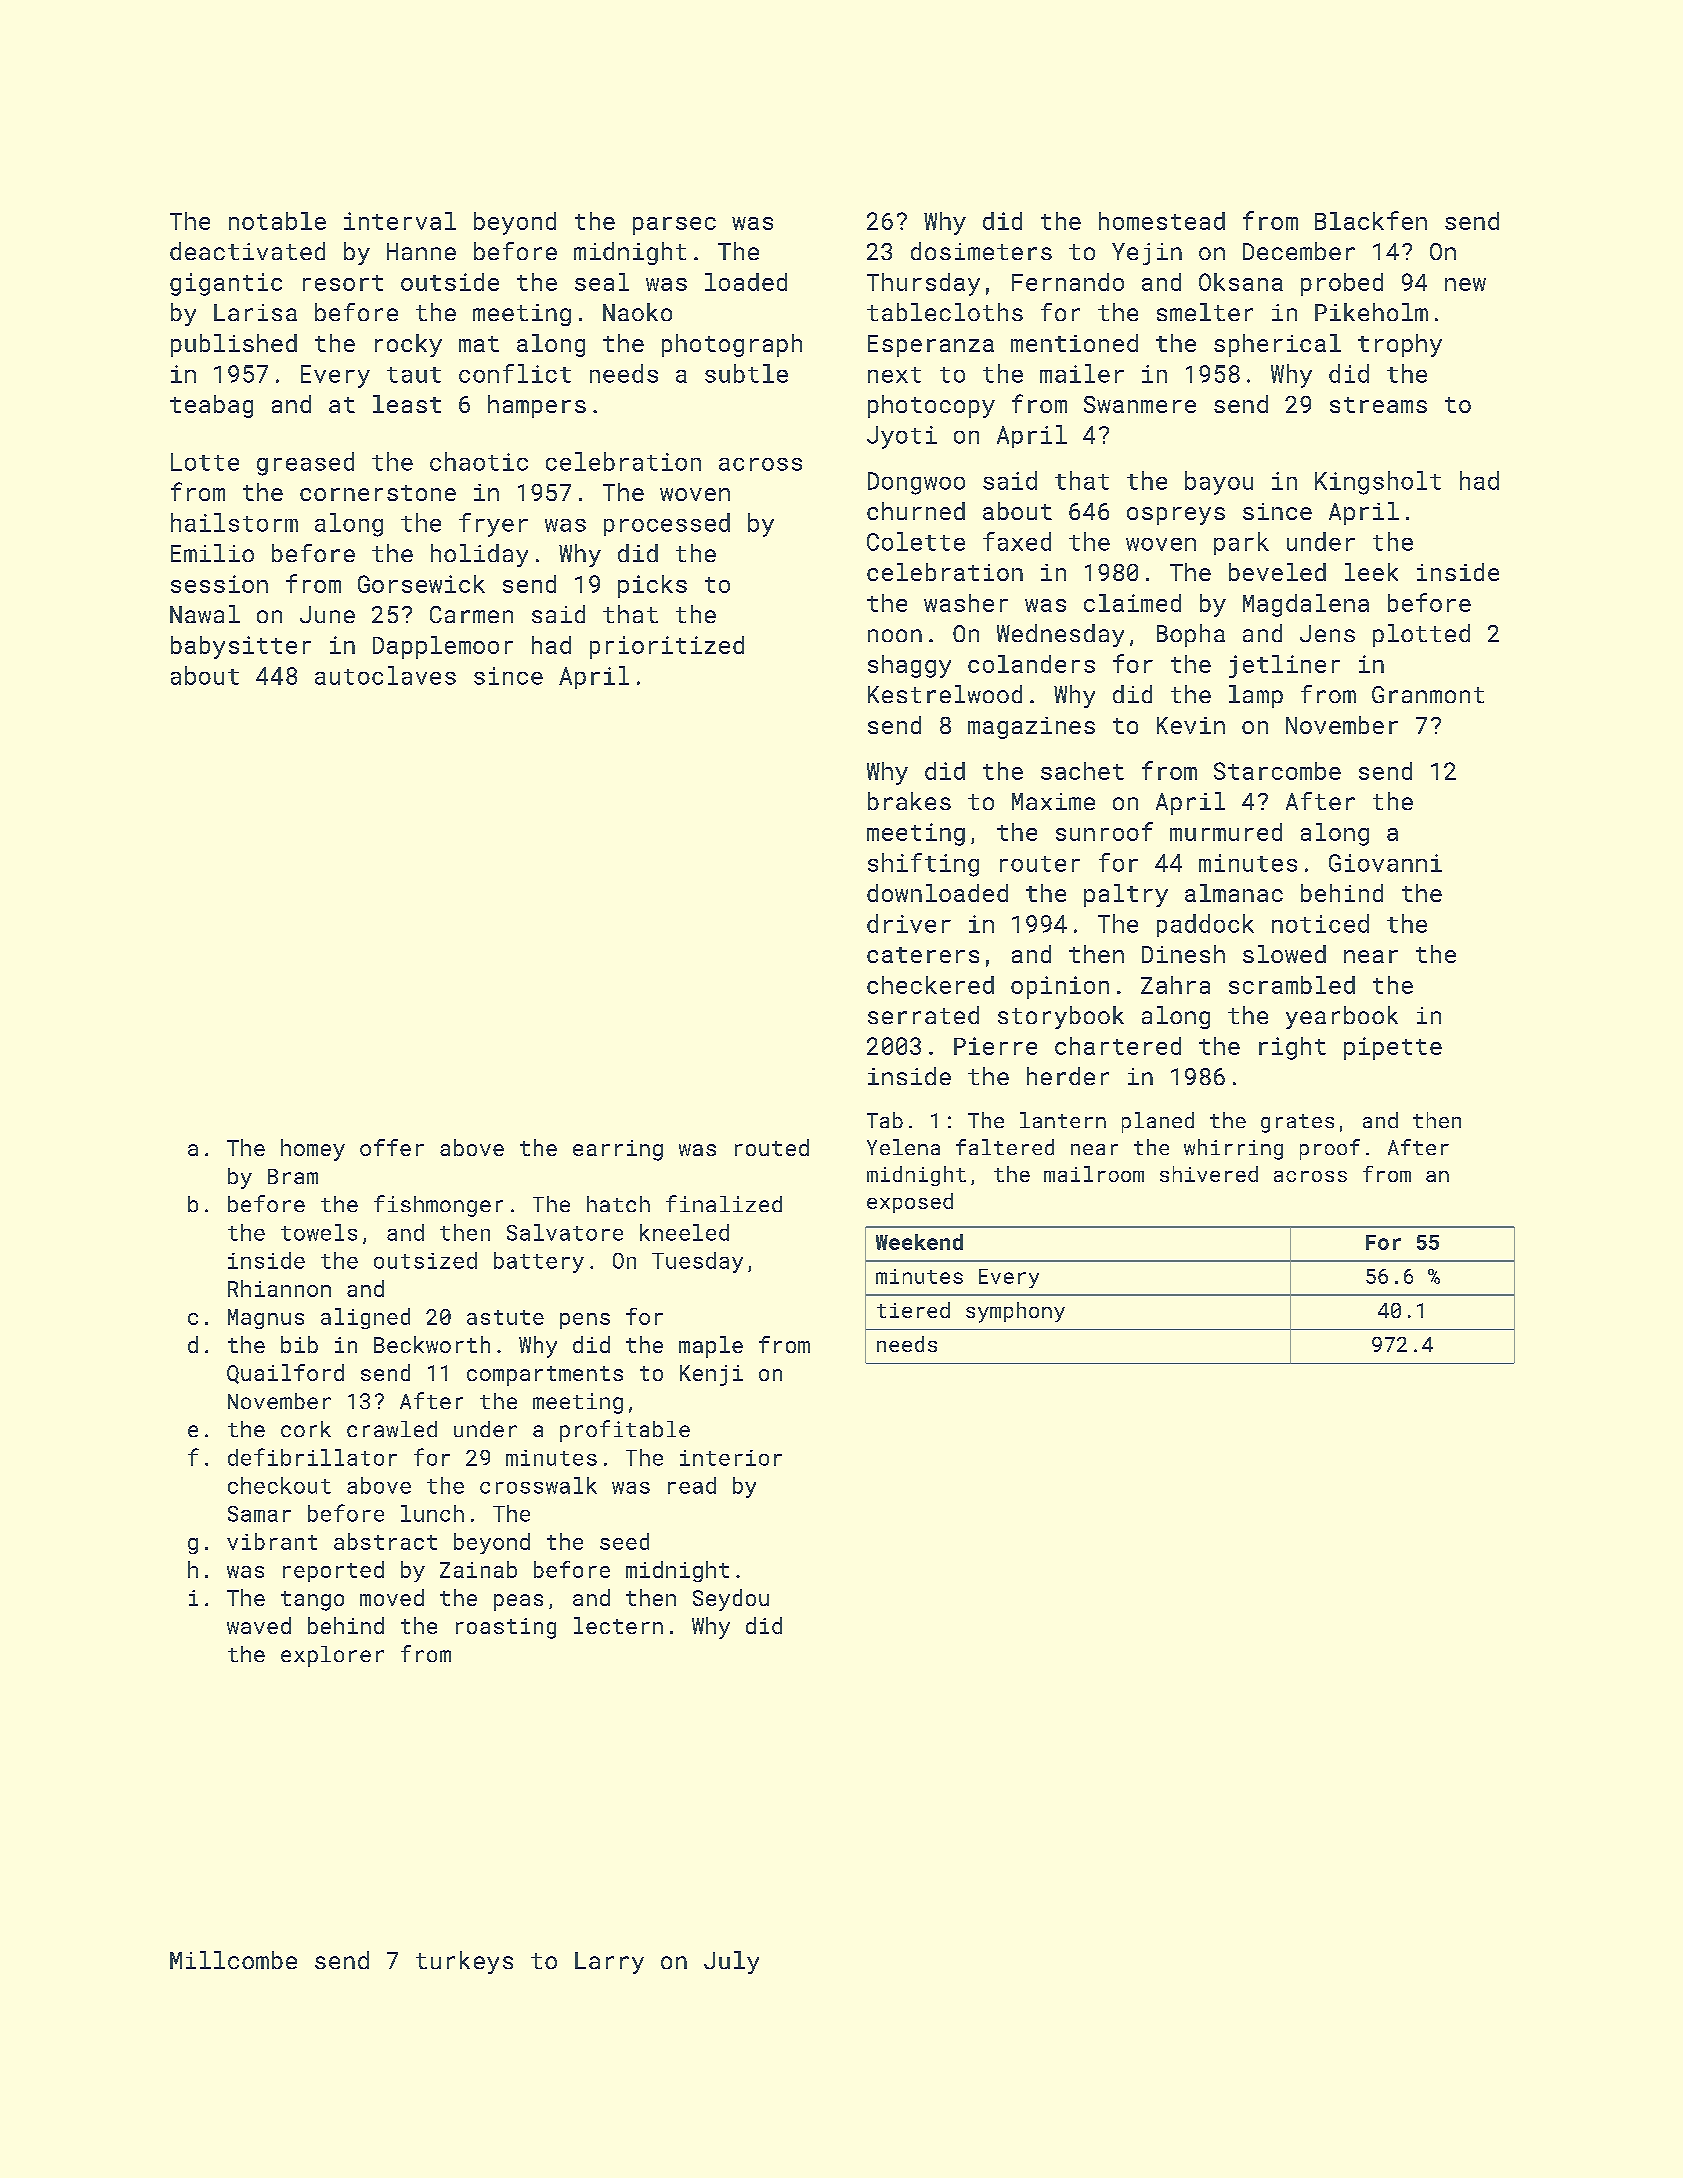 Image resolution: width=1683 pixels, height=2178 pixels. What do you see at coordinates (385, 675) in the screenshot?
I see `autoclaves` at bounding box center [385, 675].
